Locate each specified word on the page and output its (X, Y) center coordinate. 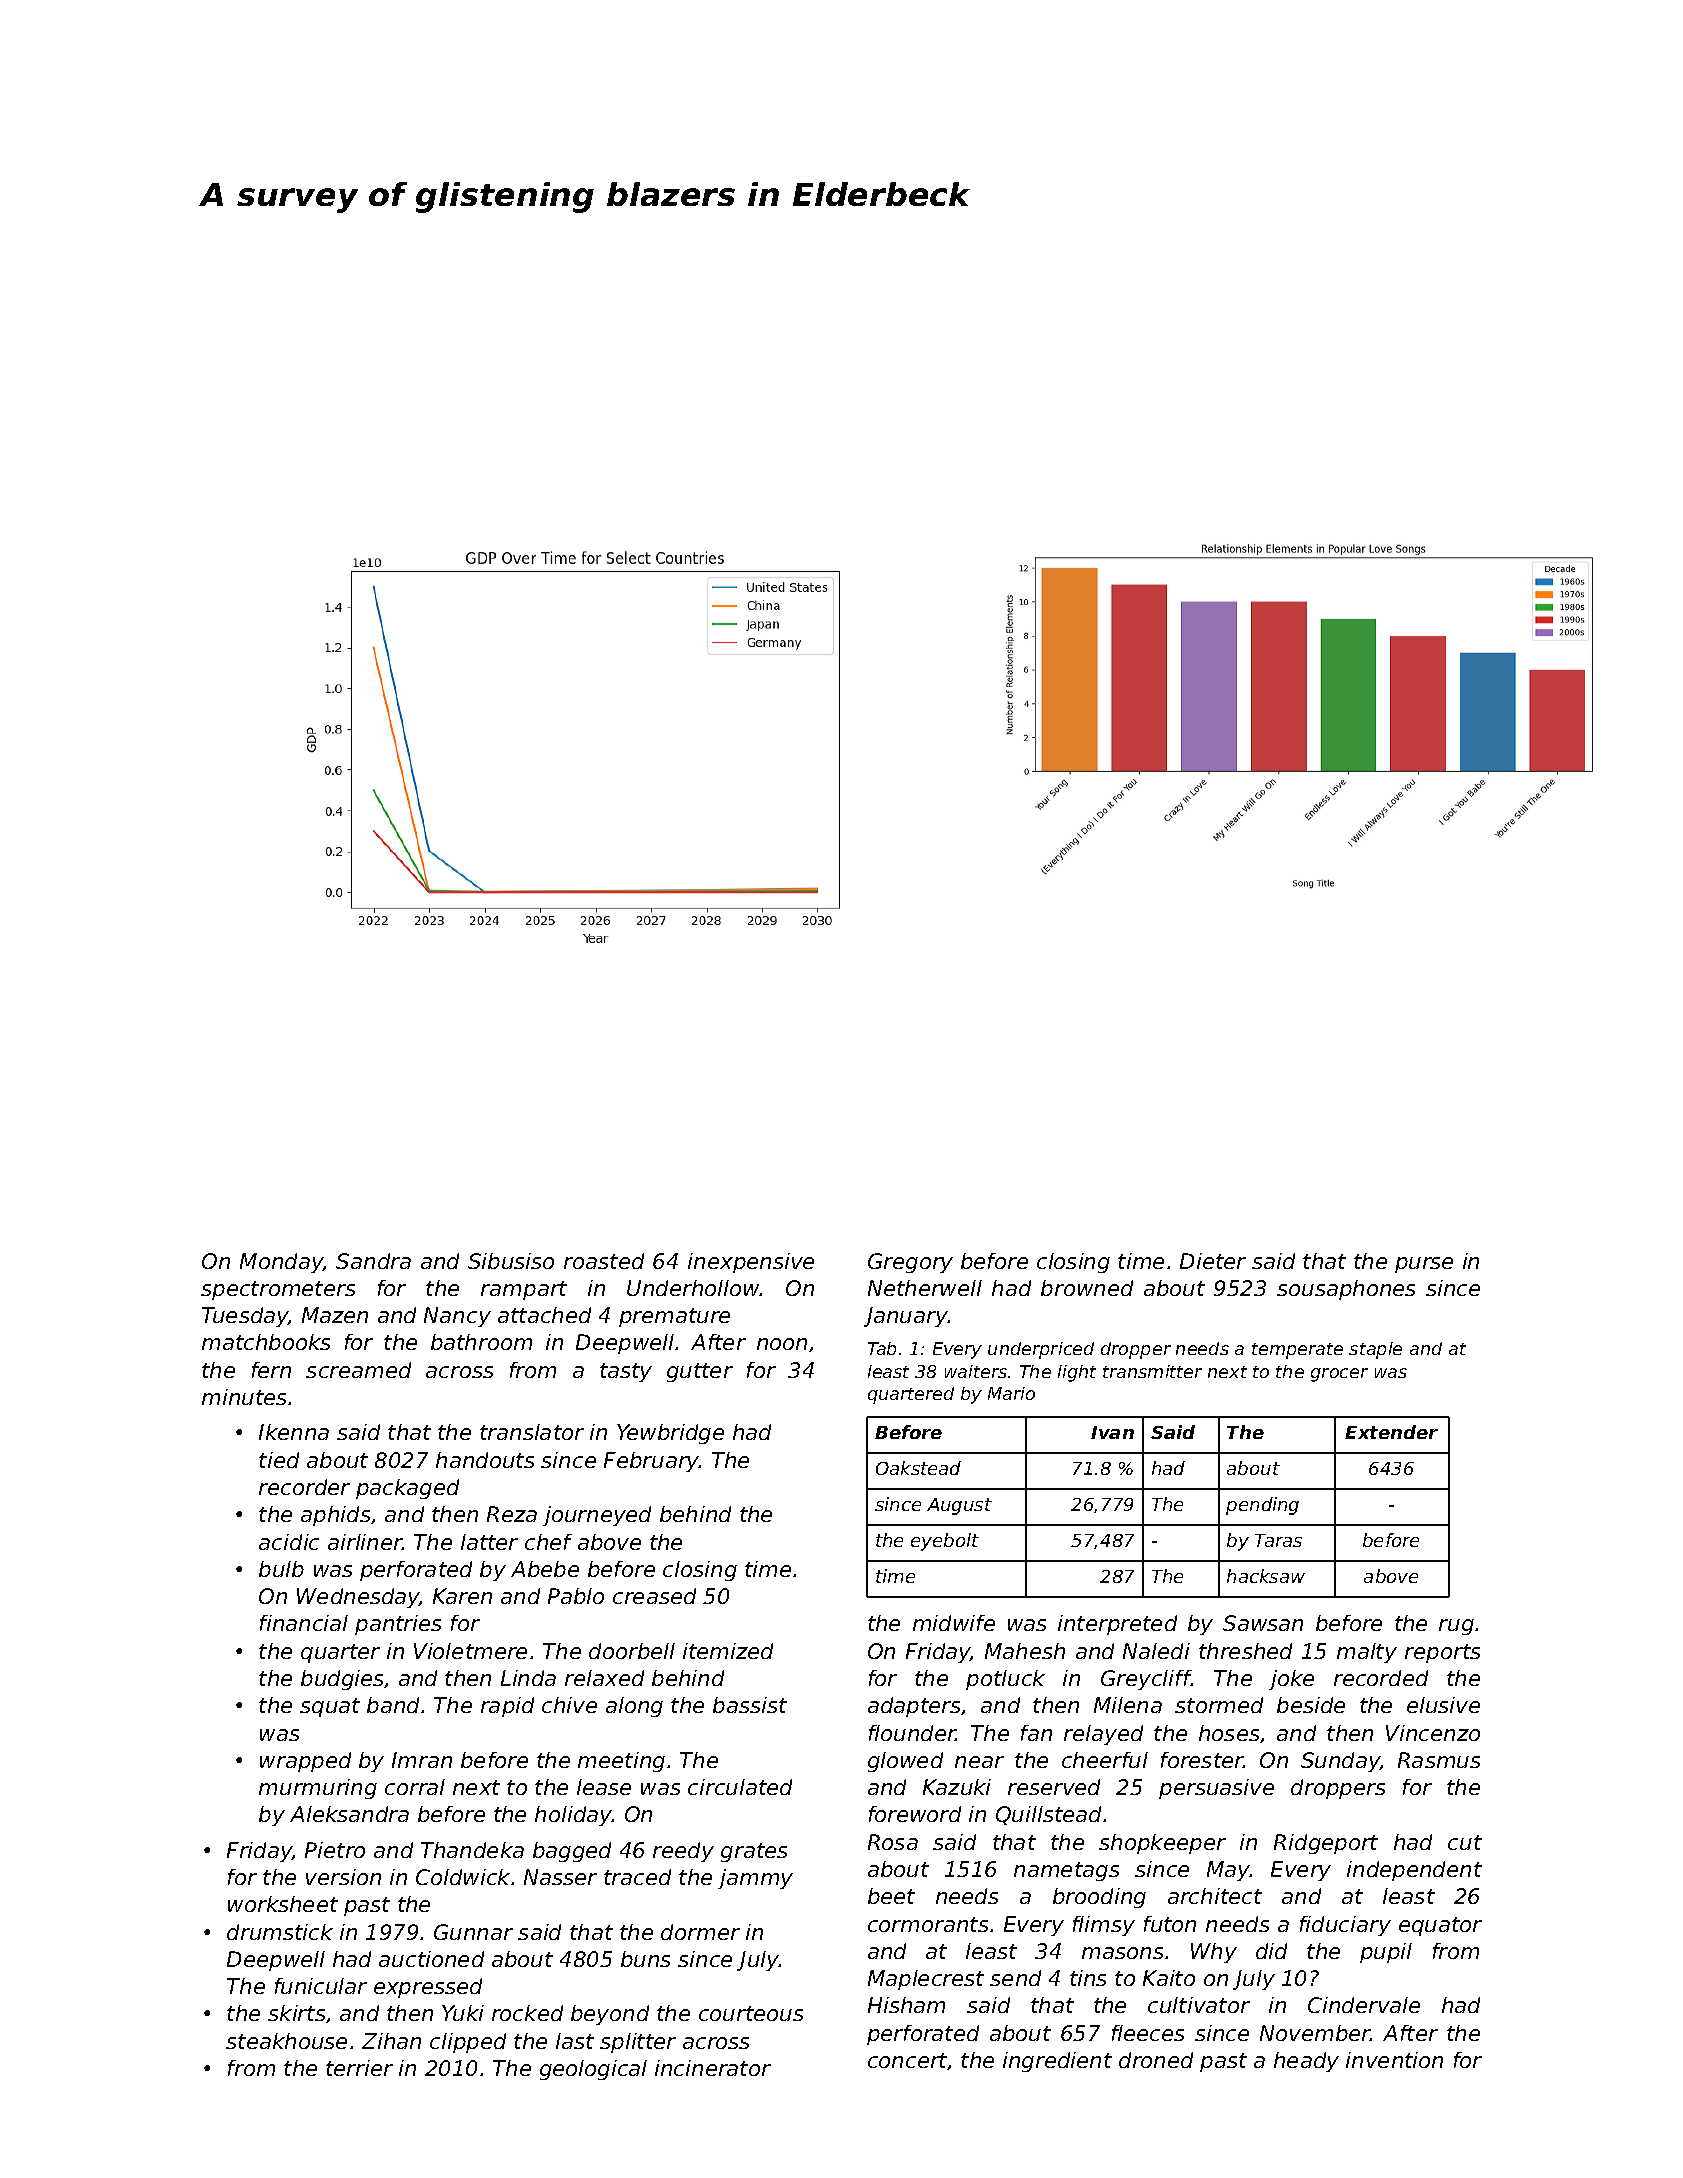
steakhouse (286, 2041)
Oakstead (918, 1468)
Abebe (545, 1569)
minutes (244, 1397)
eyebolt (945, 1542)
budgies (343, 1680)
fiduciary (1345, 1926)
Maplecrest (926, 1980)
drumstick (280, 1932)
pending (1262, 1506)
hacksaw (1266, 1576)
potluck (1005, 1680)
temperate (1297, 1351)
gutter (700, 1372)
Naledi (1156, 1651)
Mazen (335, 1315)
